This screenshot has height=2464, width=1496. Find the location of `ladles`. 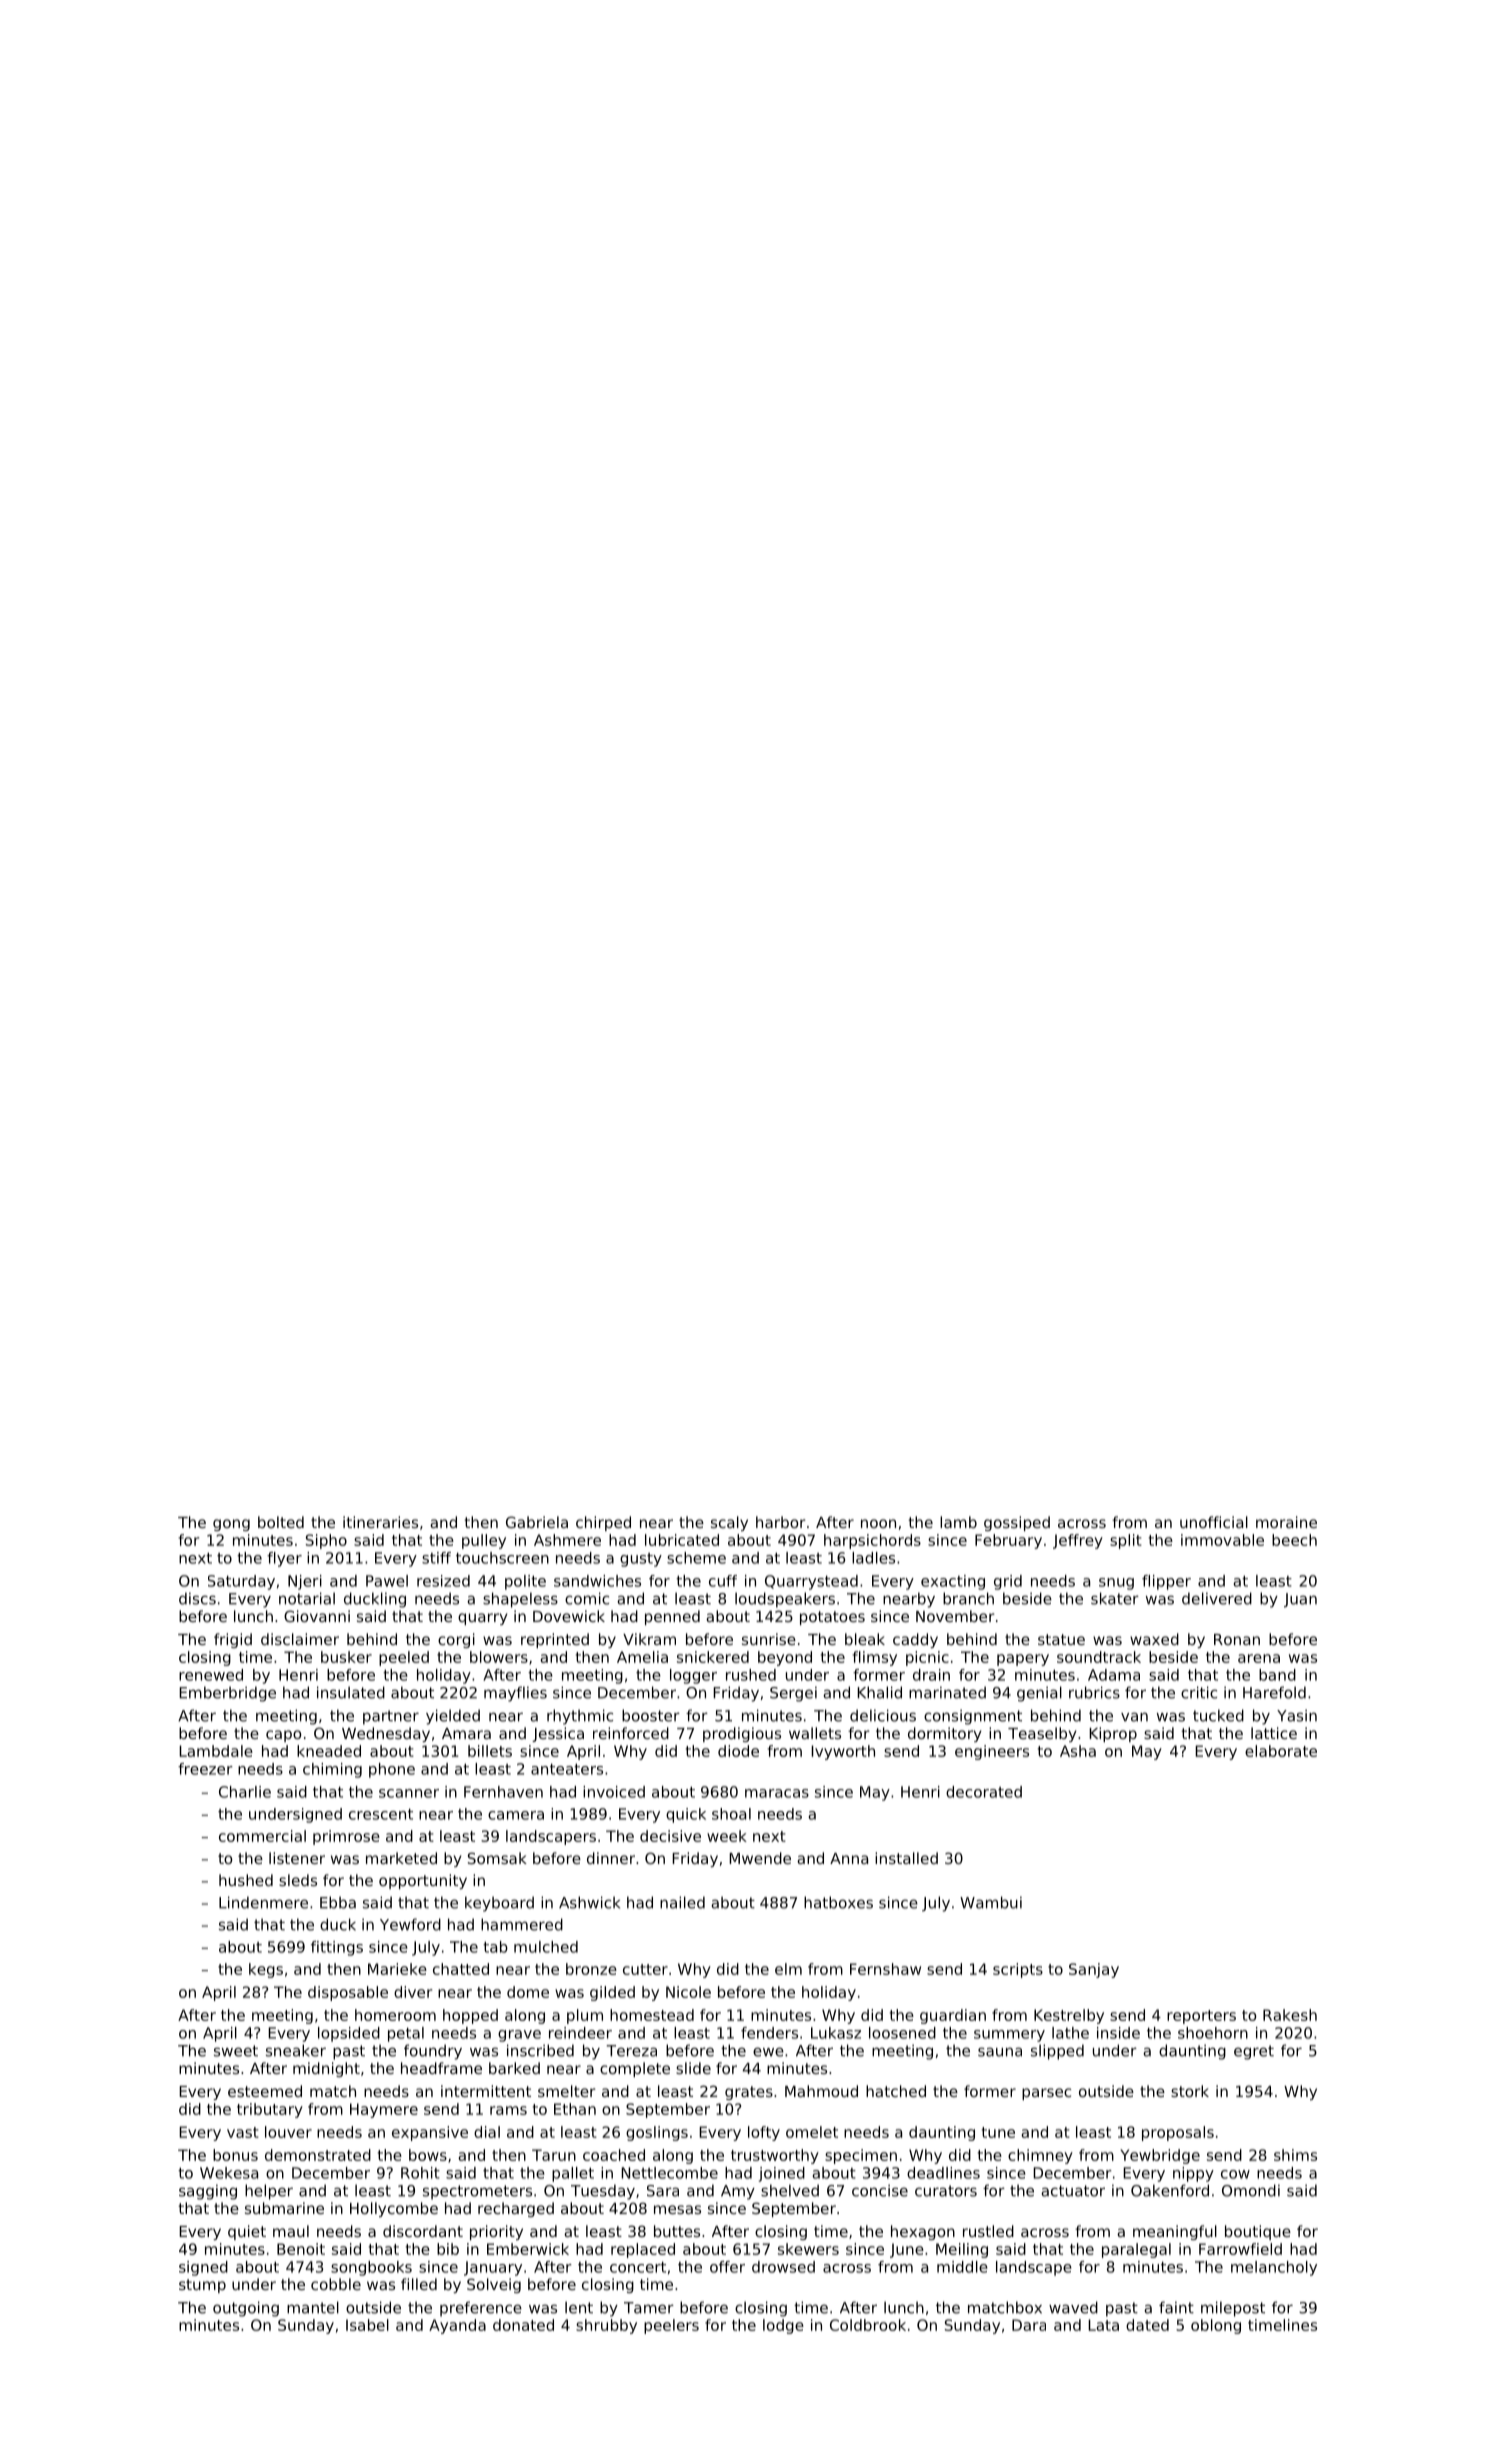

ladles is located at coordinates (873, 1558).
